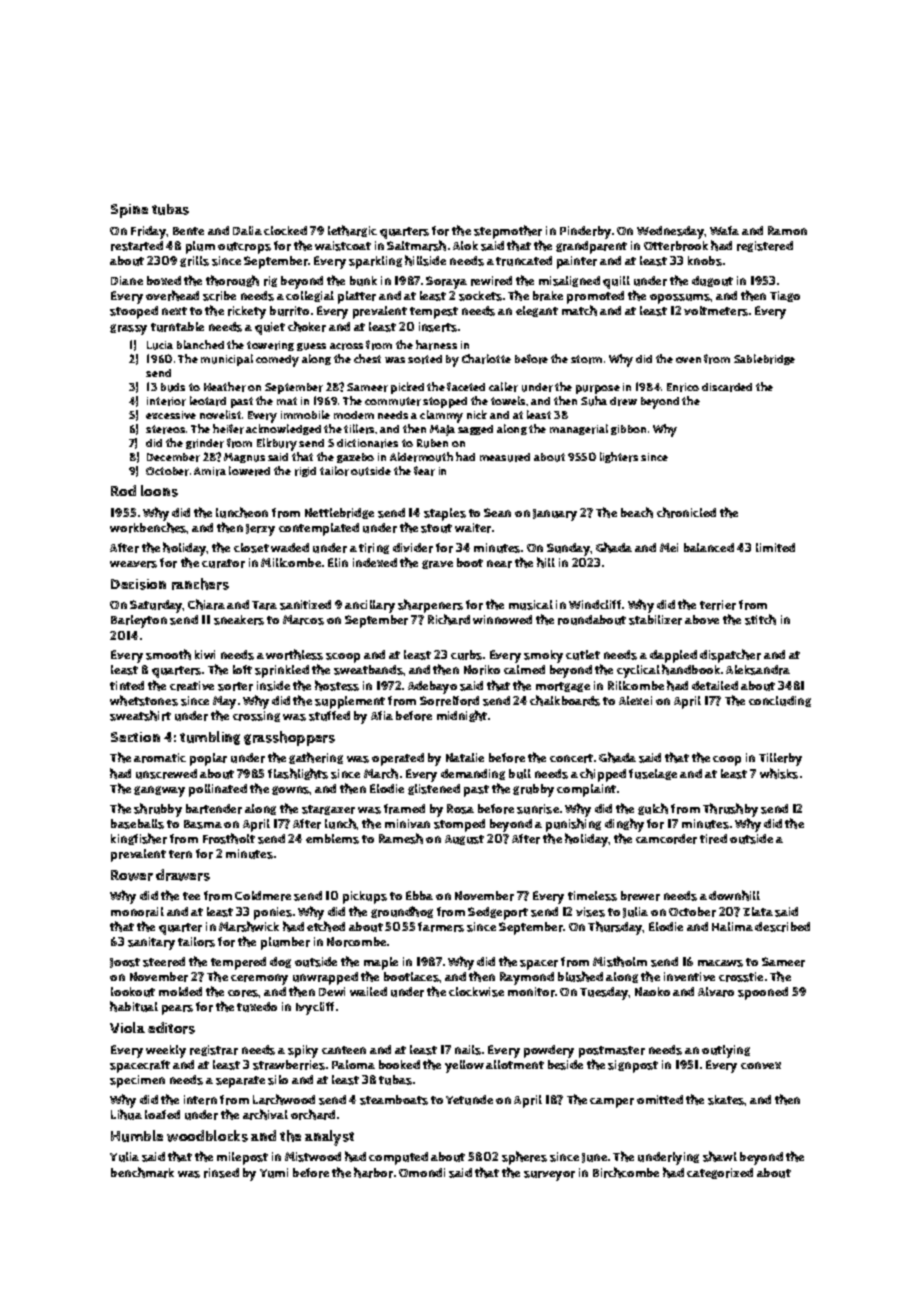 This screenshot has height=1308, width=924. Describe the element at coordinates (758, 670) in the screenshot. I see `Aleksandra` at that location.
